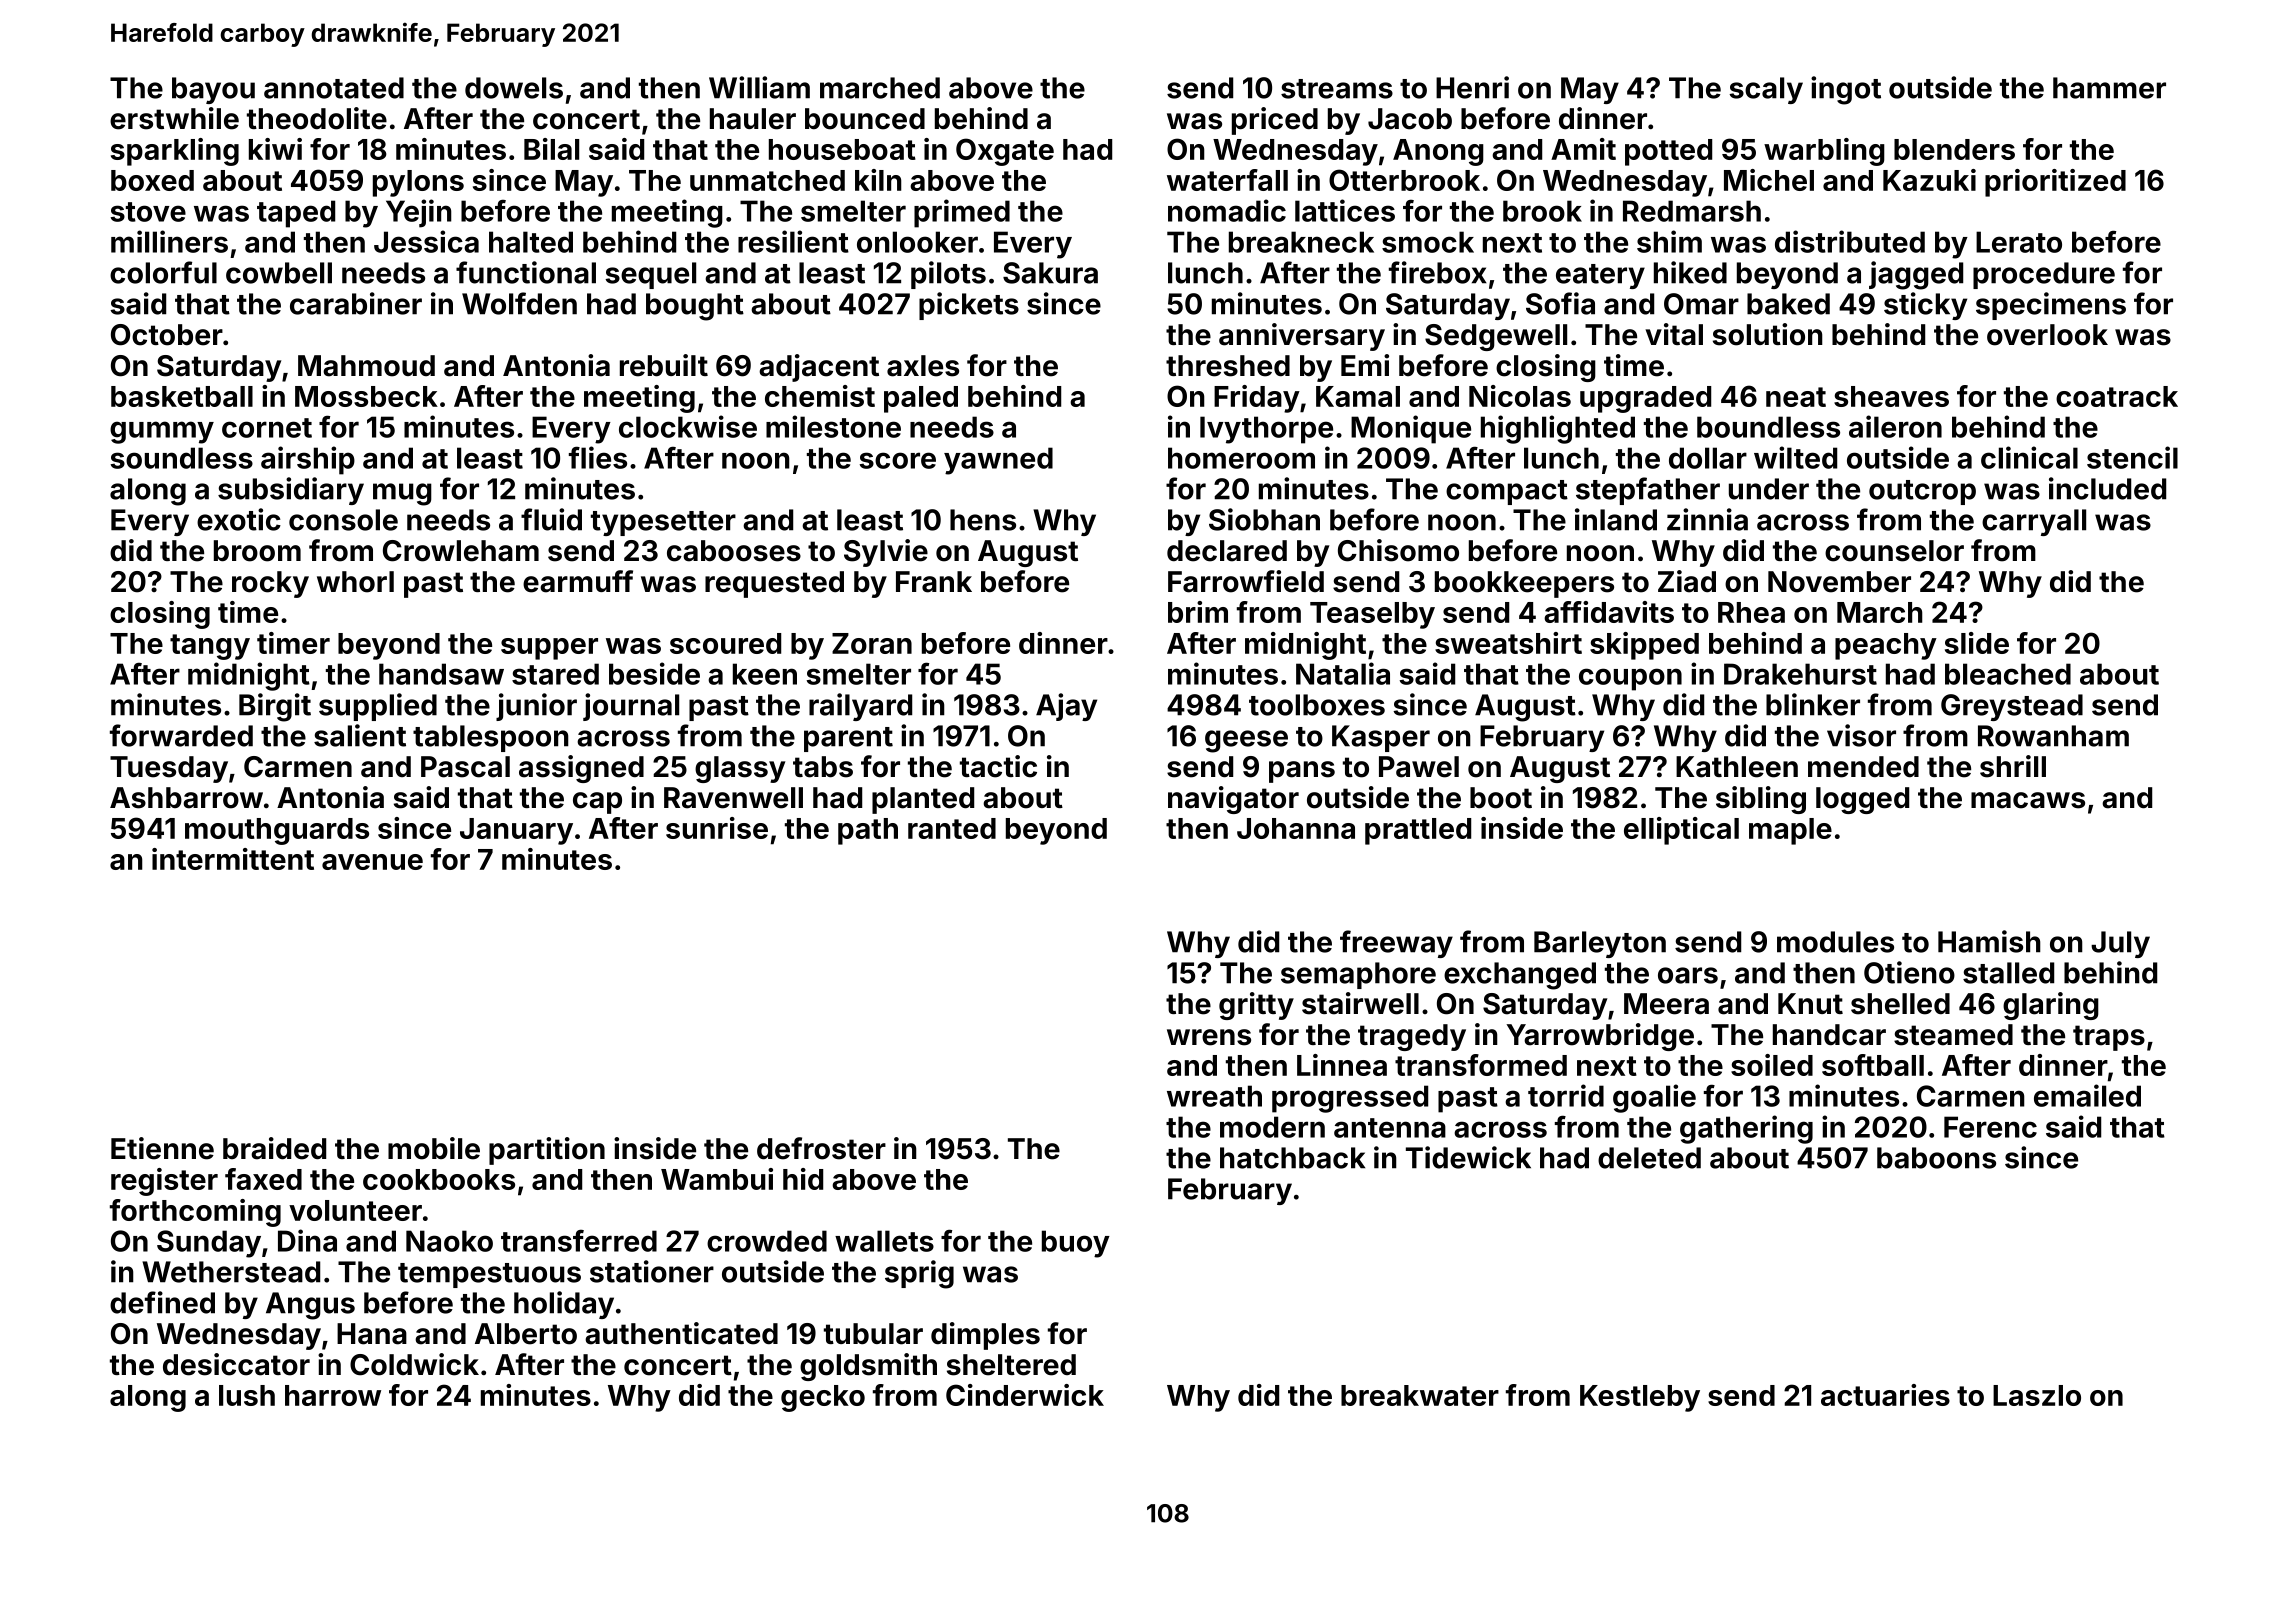  I want to click on July, so click(2120, 944).
